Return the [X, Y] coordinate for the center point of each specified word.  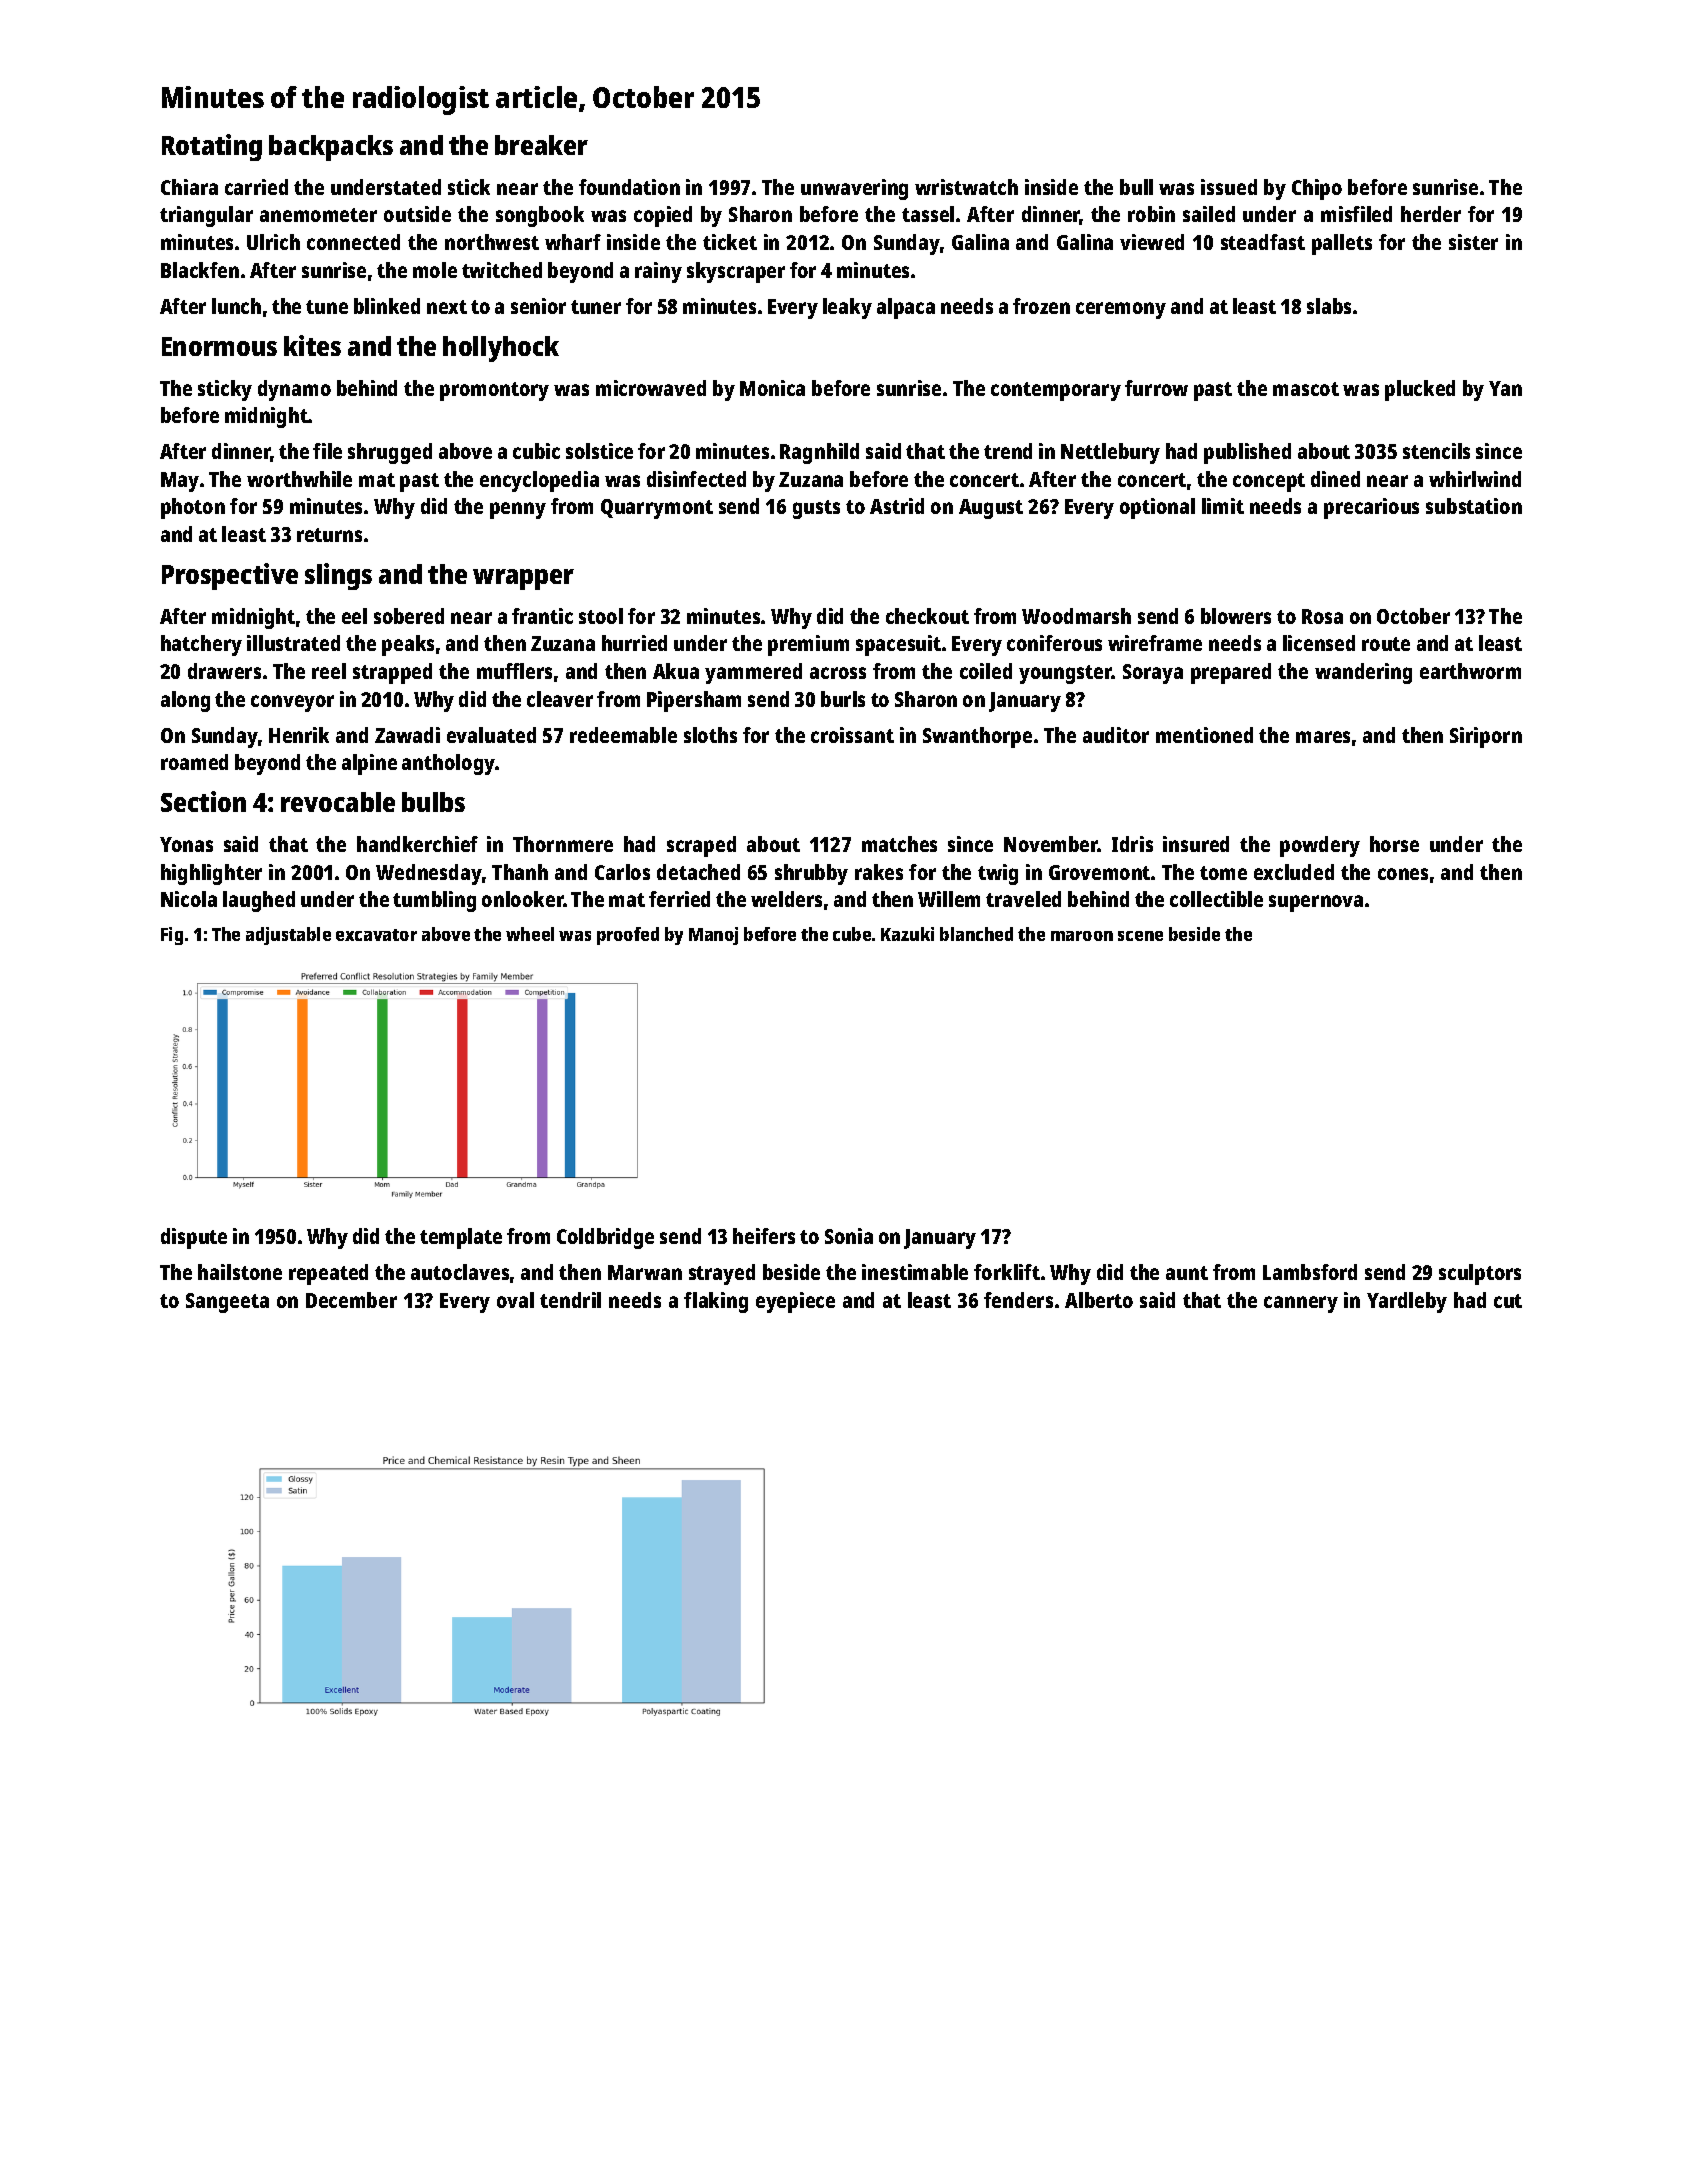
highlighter [211, 874]
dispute [194, 1238]
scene [1140, 936]
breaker [541, 145]
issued [1229, 187]
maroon [1082, 936]
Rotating [212, 147]
